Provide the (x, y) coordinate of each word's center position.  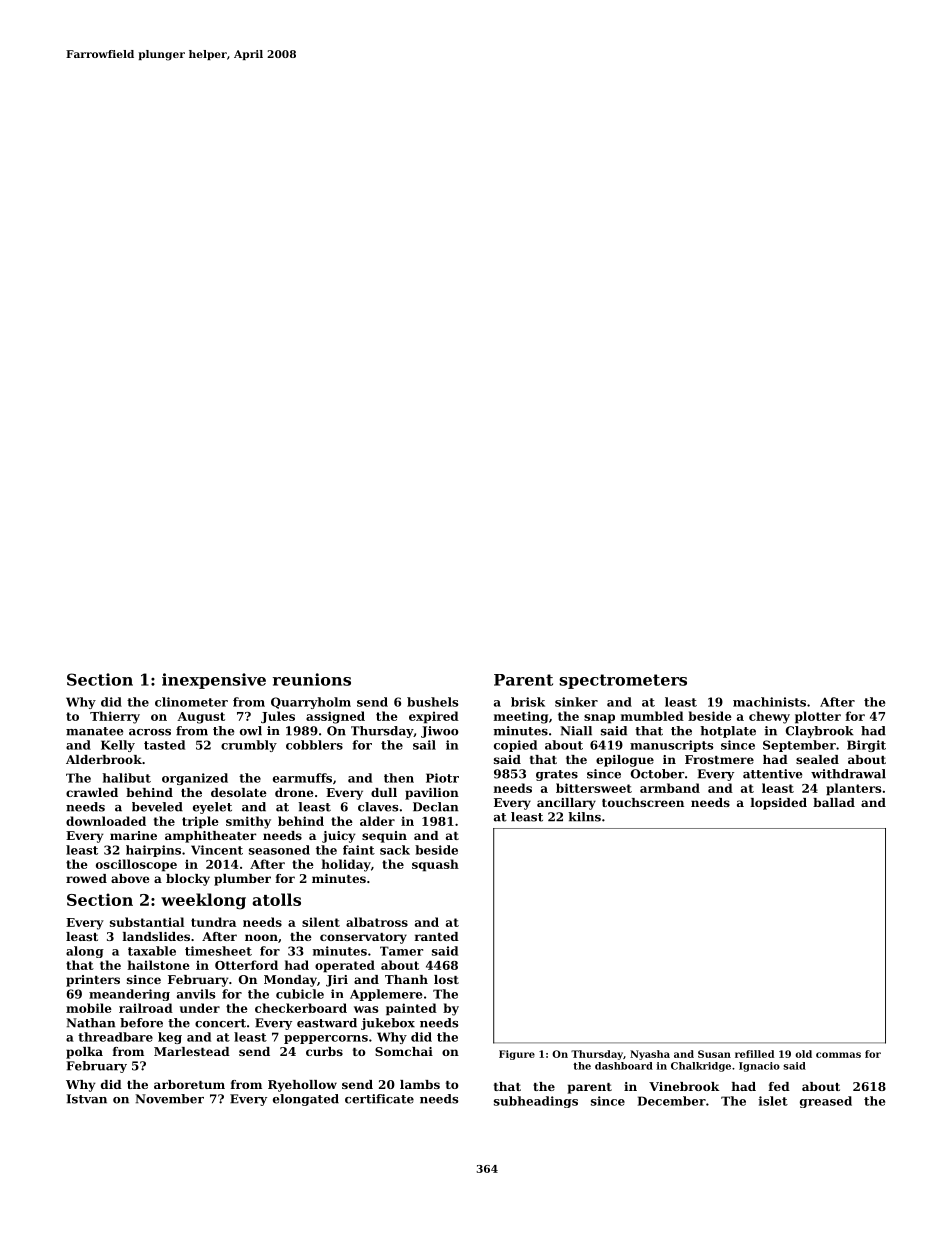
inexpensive (214, 681)
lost (446, 979)
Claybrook (820, 732)
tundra (213, 922)
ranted (437, 936)
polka (84, 1053)
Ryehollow (302, 1086)
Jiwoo (439, 732)
